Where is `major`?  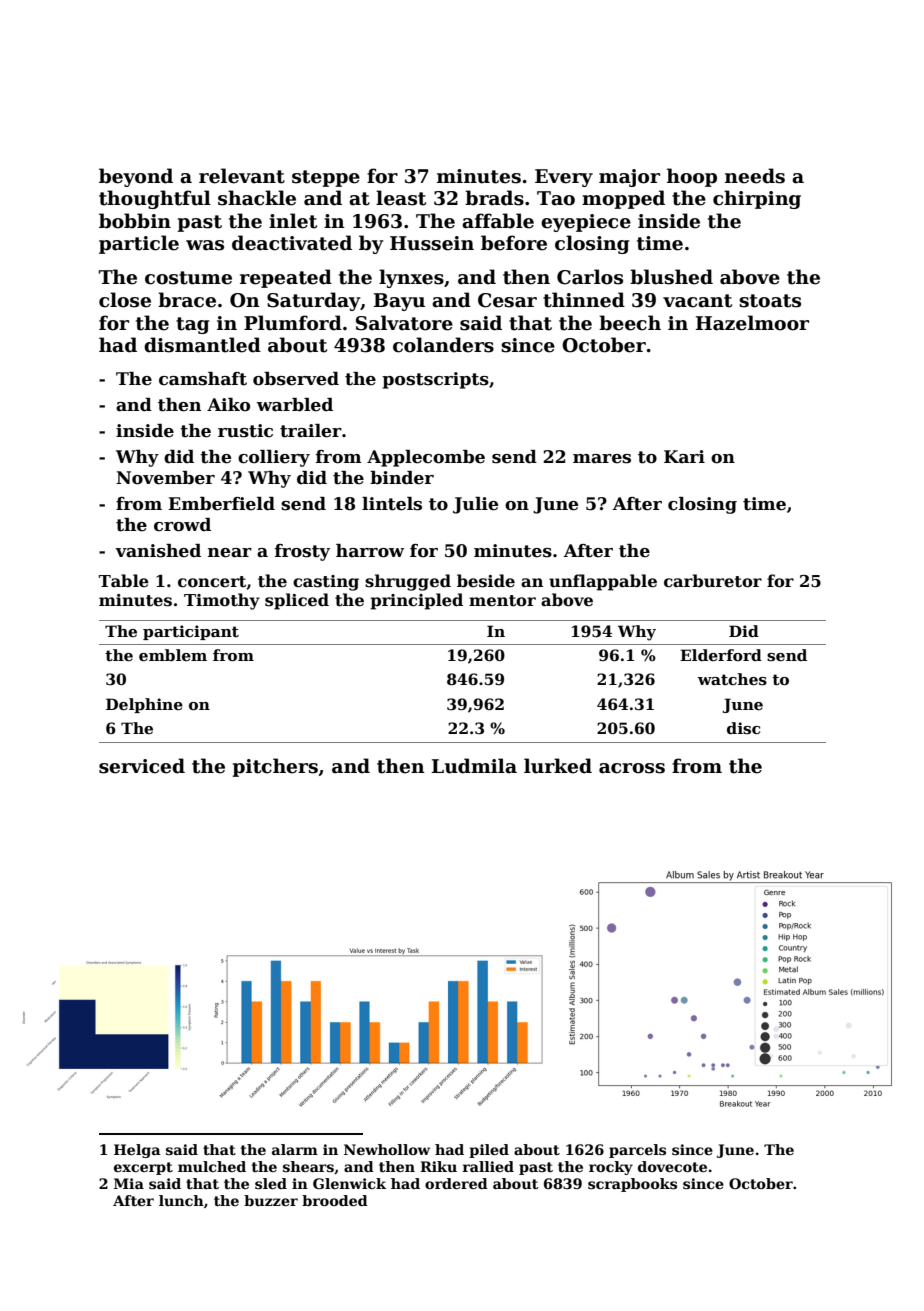 major is located at coordinates (629, 178).
